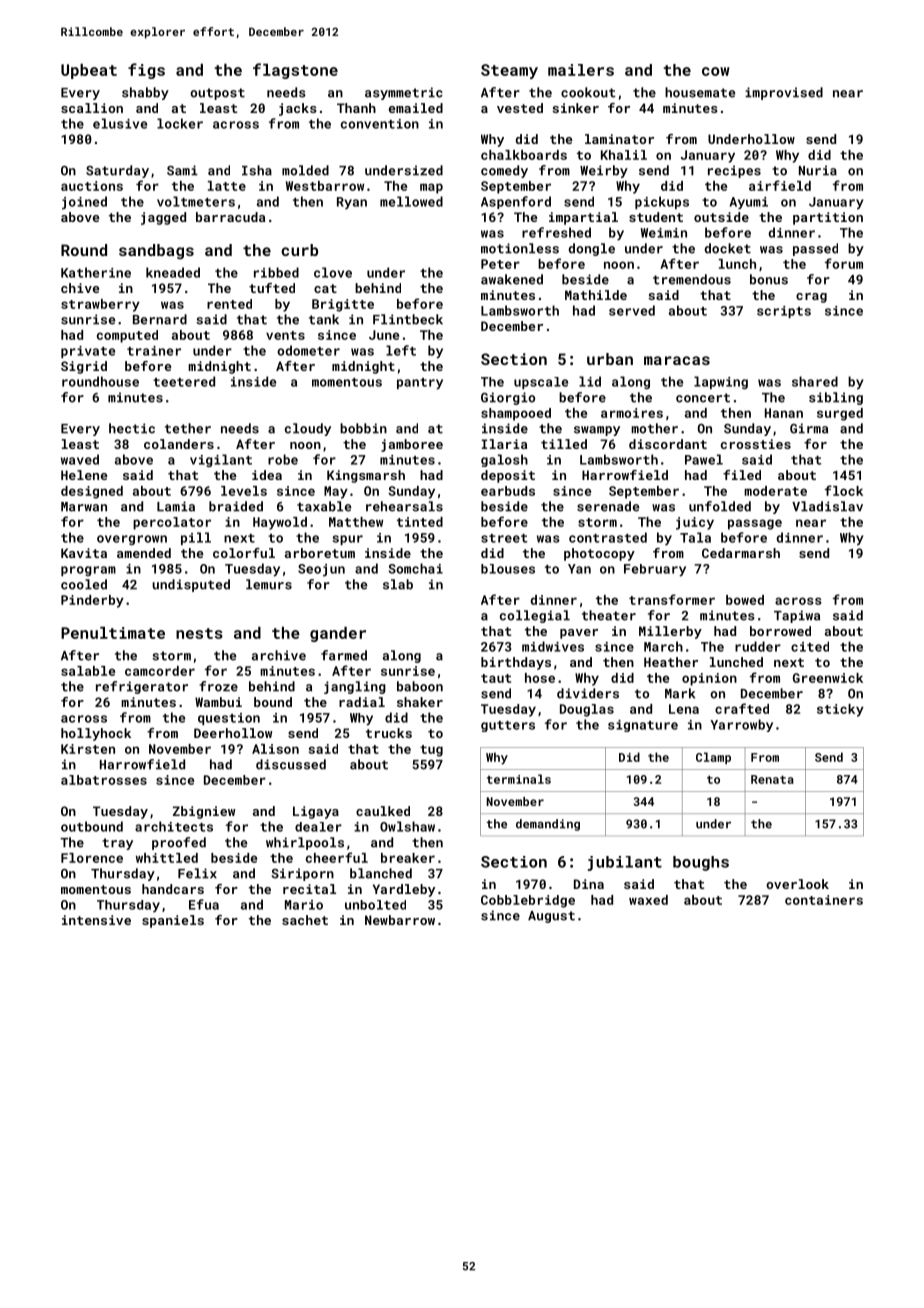 This image has width=924, height=1308. What do you see at coordinates (680, 693) in the image?
I see `Mark` at bounding box center [680, 693].
